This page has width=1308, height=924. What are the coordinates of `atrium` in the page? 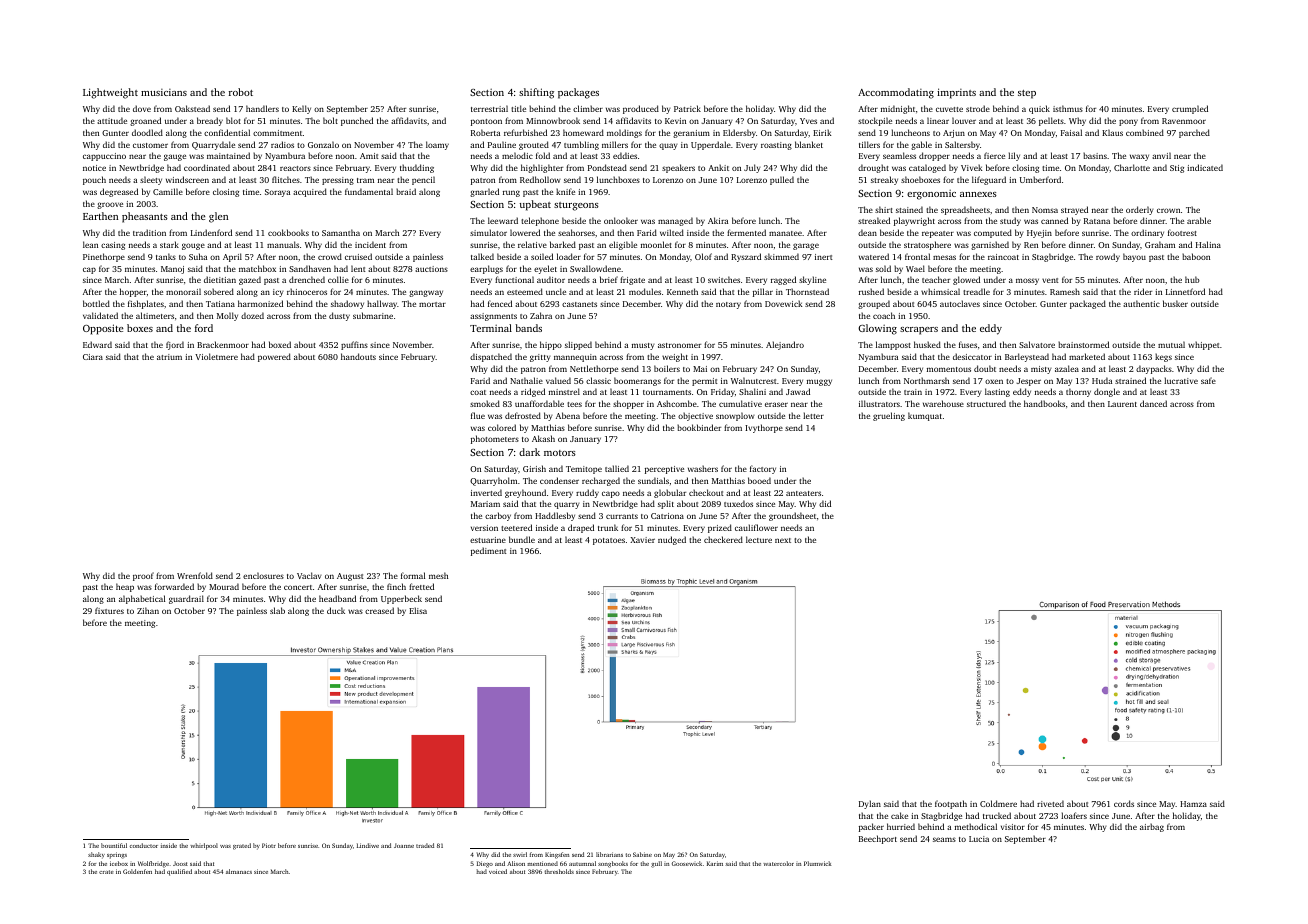 It's located at (169, 357).
